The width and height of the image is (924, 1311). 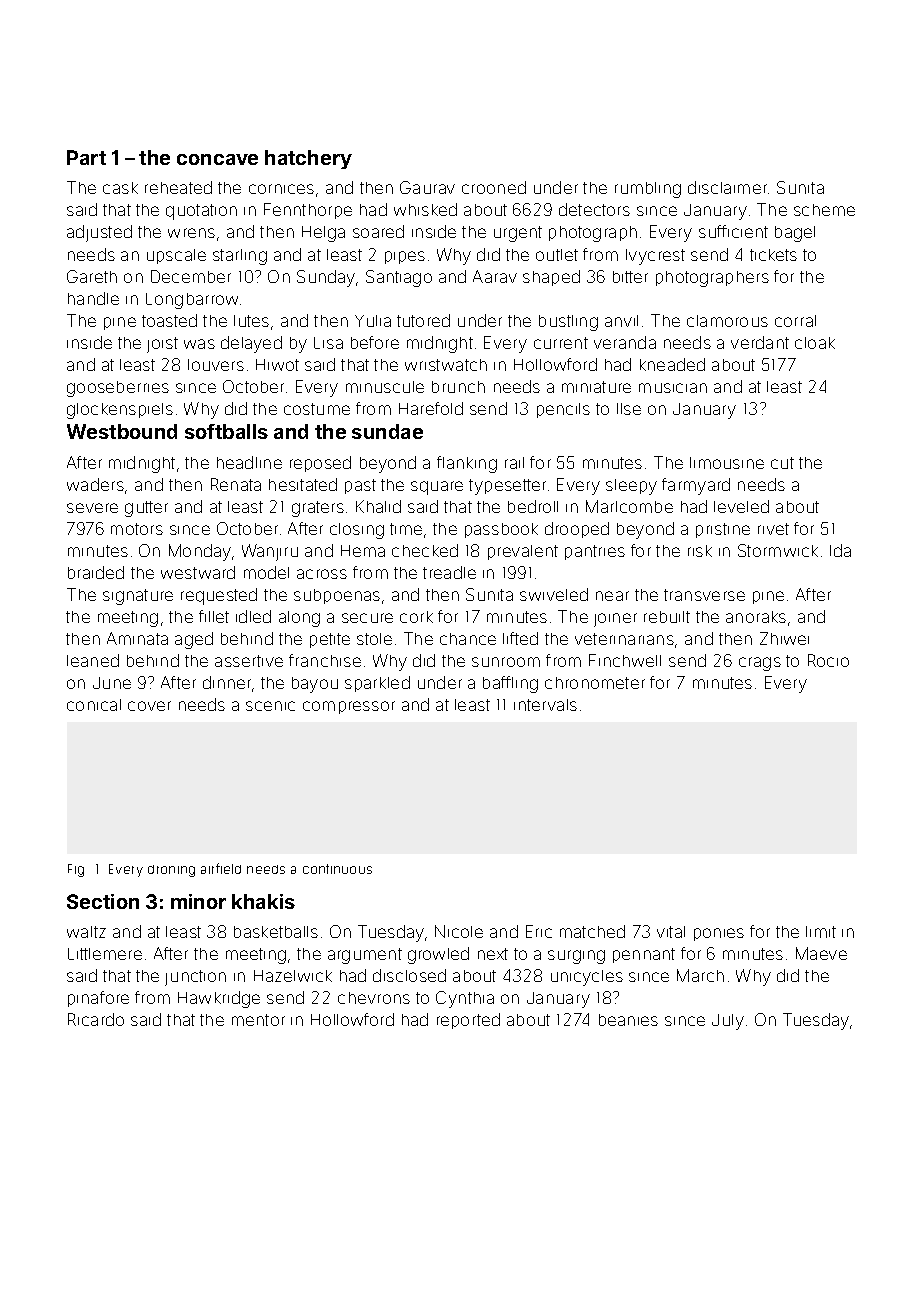 I want to click on cut, so click(x=782, y=463).
